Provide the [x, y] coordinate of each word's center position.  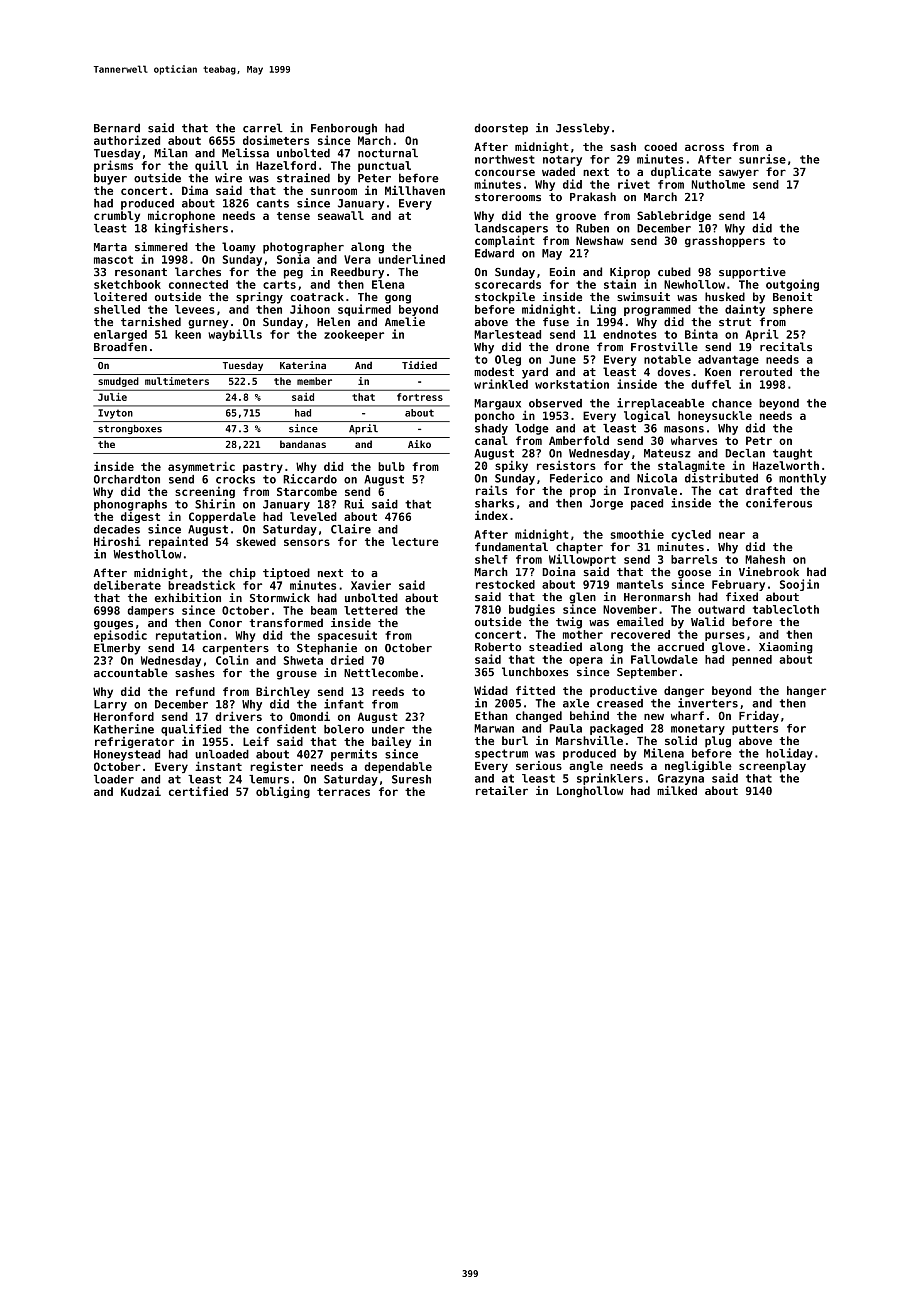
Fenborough [344, 129]
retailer [502, 790]
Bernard [117, 128]
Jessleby [583, 129]
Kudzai [141, 791]
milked [677, 790]
